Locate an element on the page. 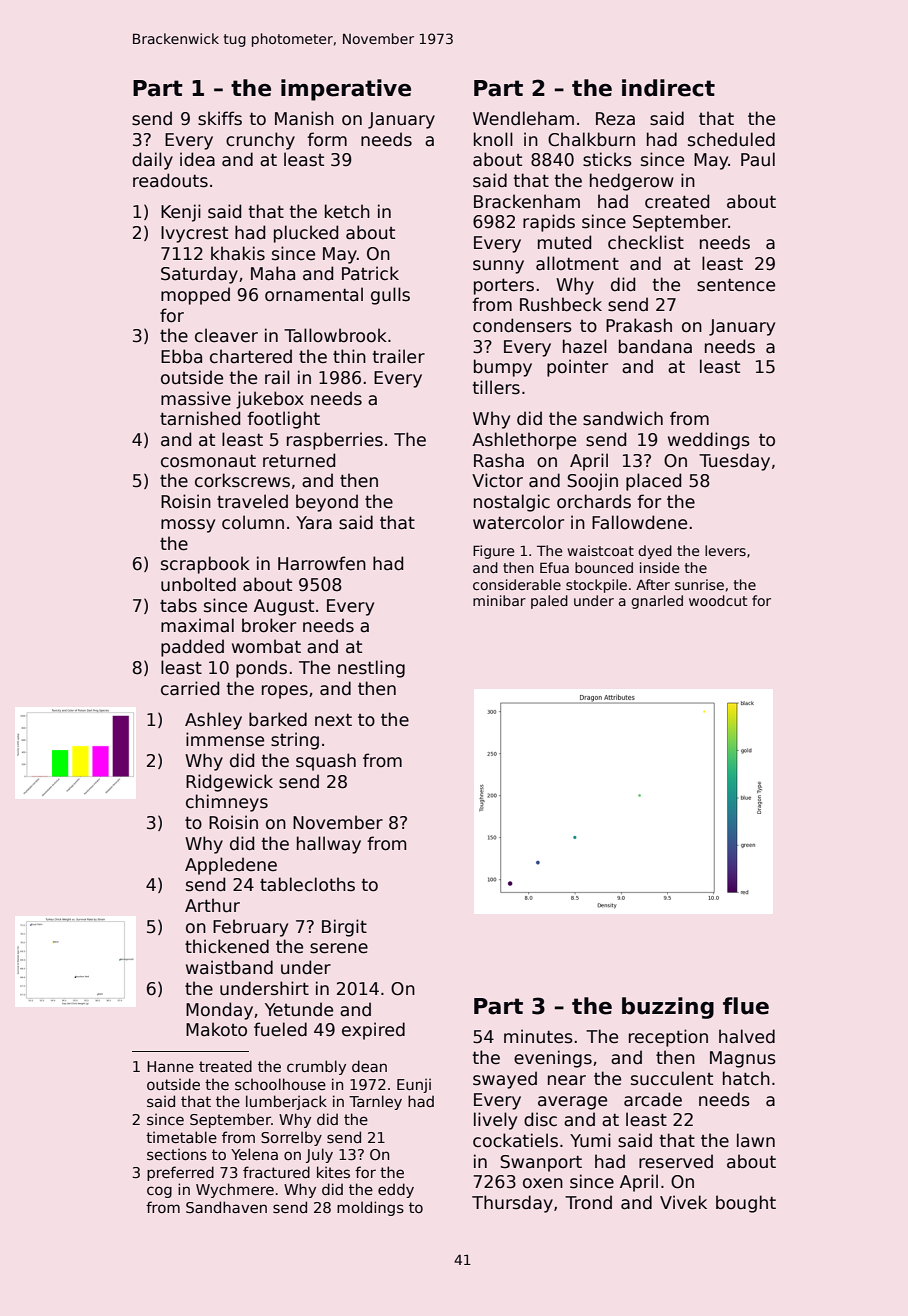 This document has height=1316, width=908. minibar is located at coordinates (499, 600).
